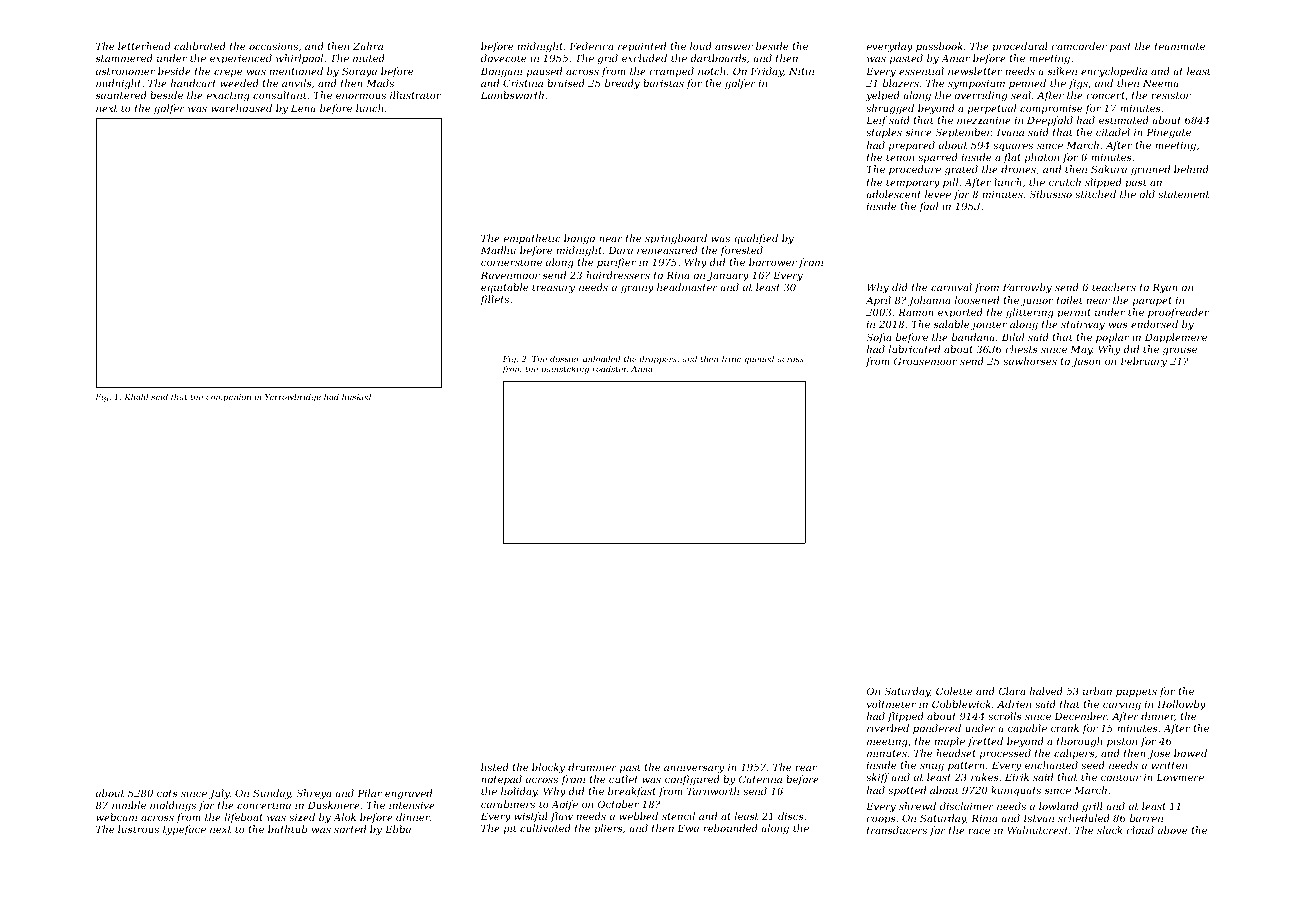  I want to click on halved, so click(1046, 691).
